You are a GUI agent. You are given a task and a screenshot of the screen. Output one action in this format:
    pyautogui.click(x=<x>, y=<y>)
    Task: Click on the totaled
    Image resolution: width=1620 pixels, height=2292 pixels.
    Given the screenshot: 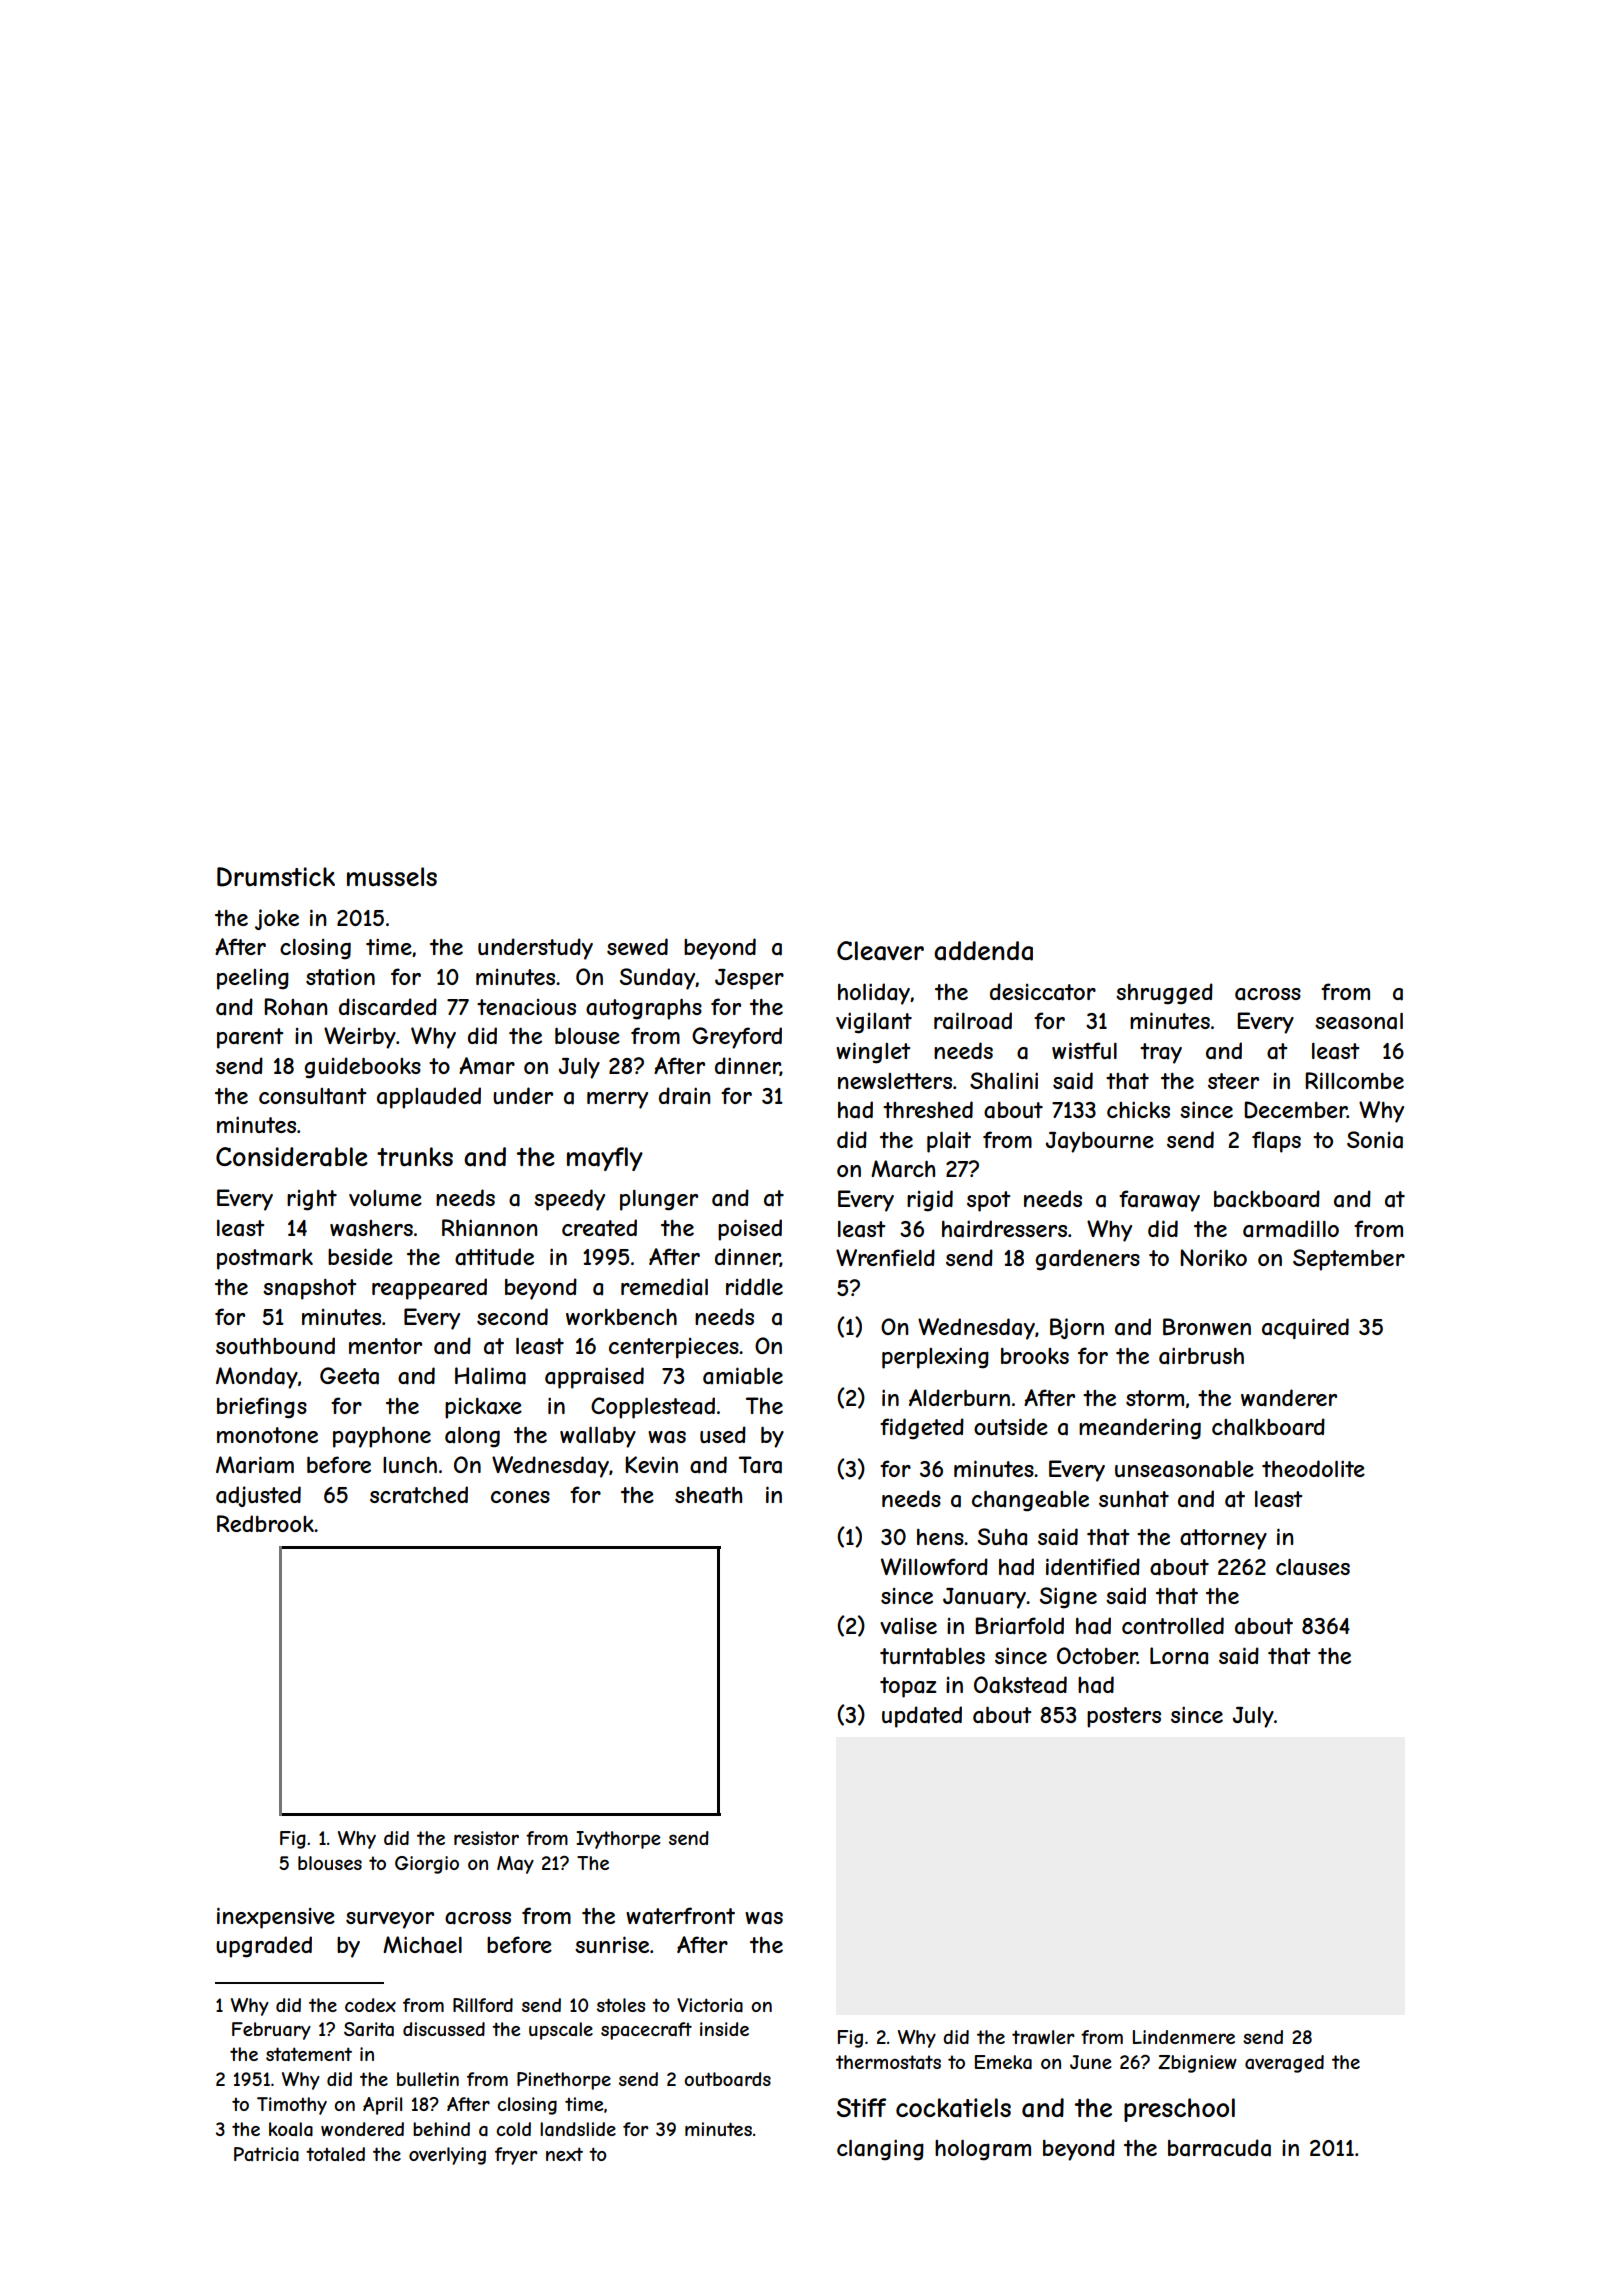 What is the action you would take?
    pyautogui.click(x=335, y=2154)
